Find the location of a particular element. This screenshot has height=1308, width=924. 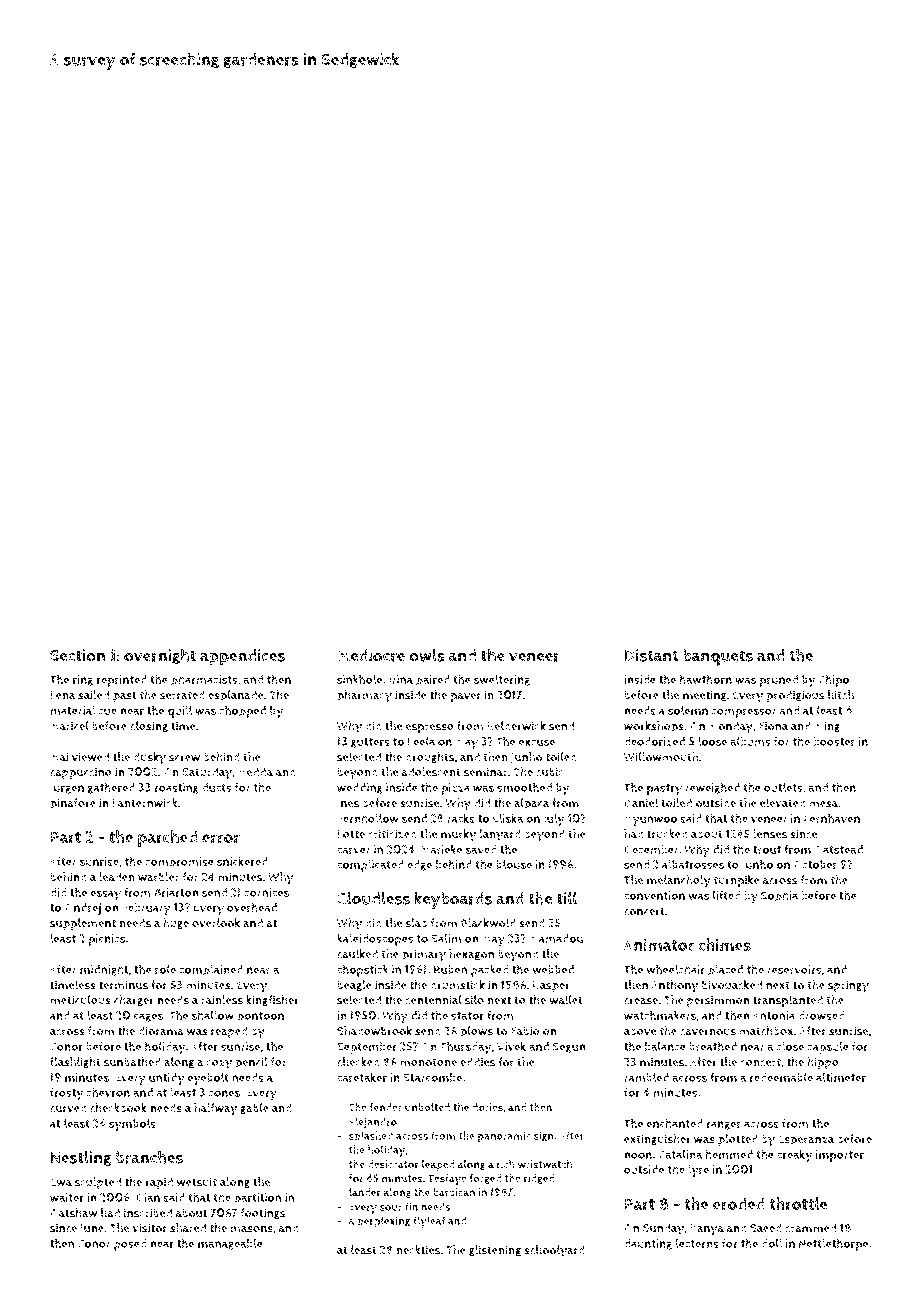

cozy is located at coordinates (219, 1065).
